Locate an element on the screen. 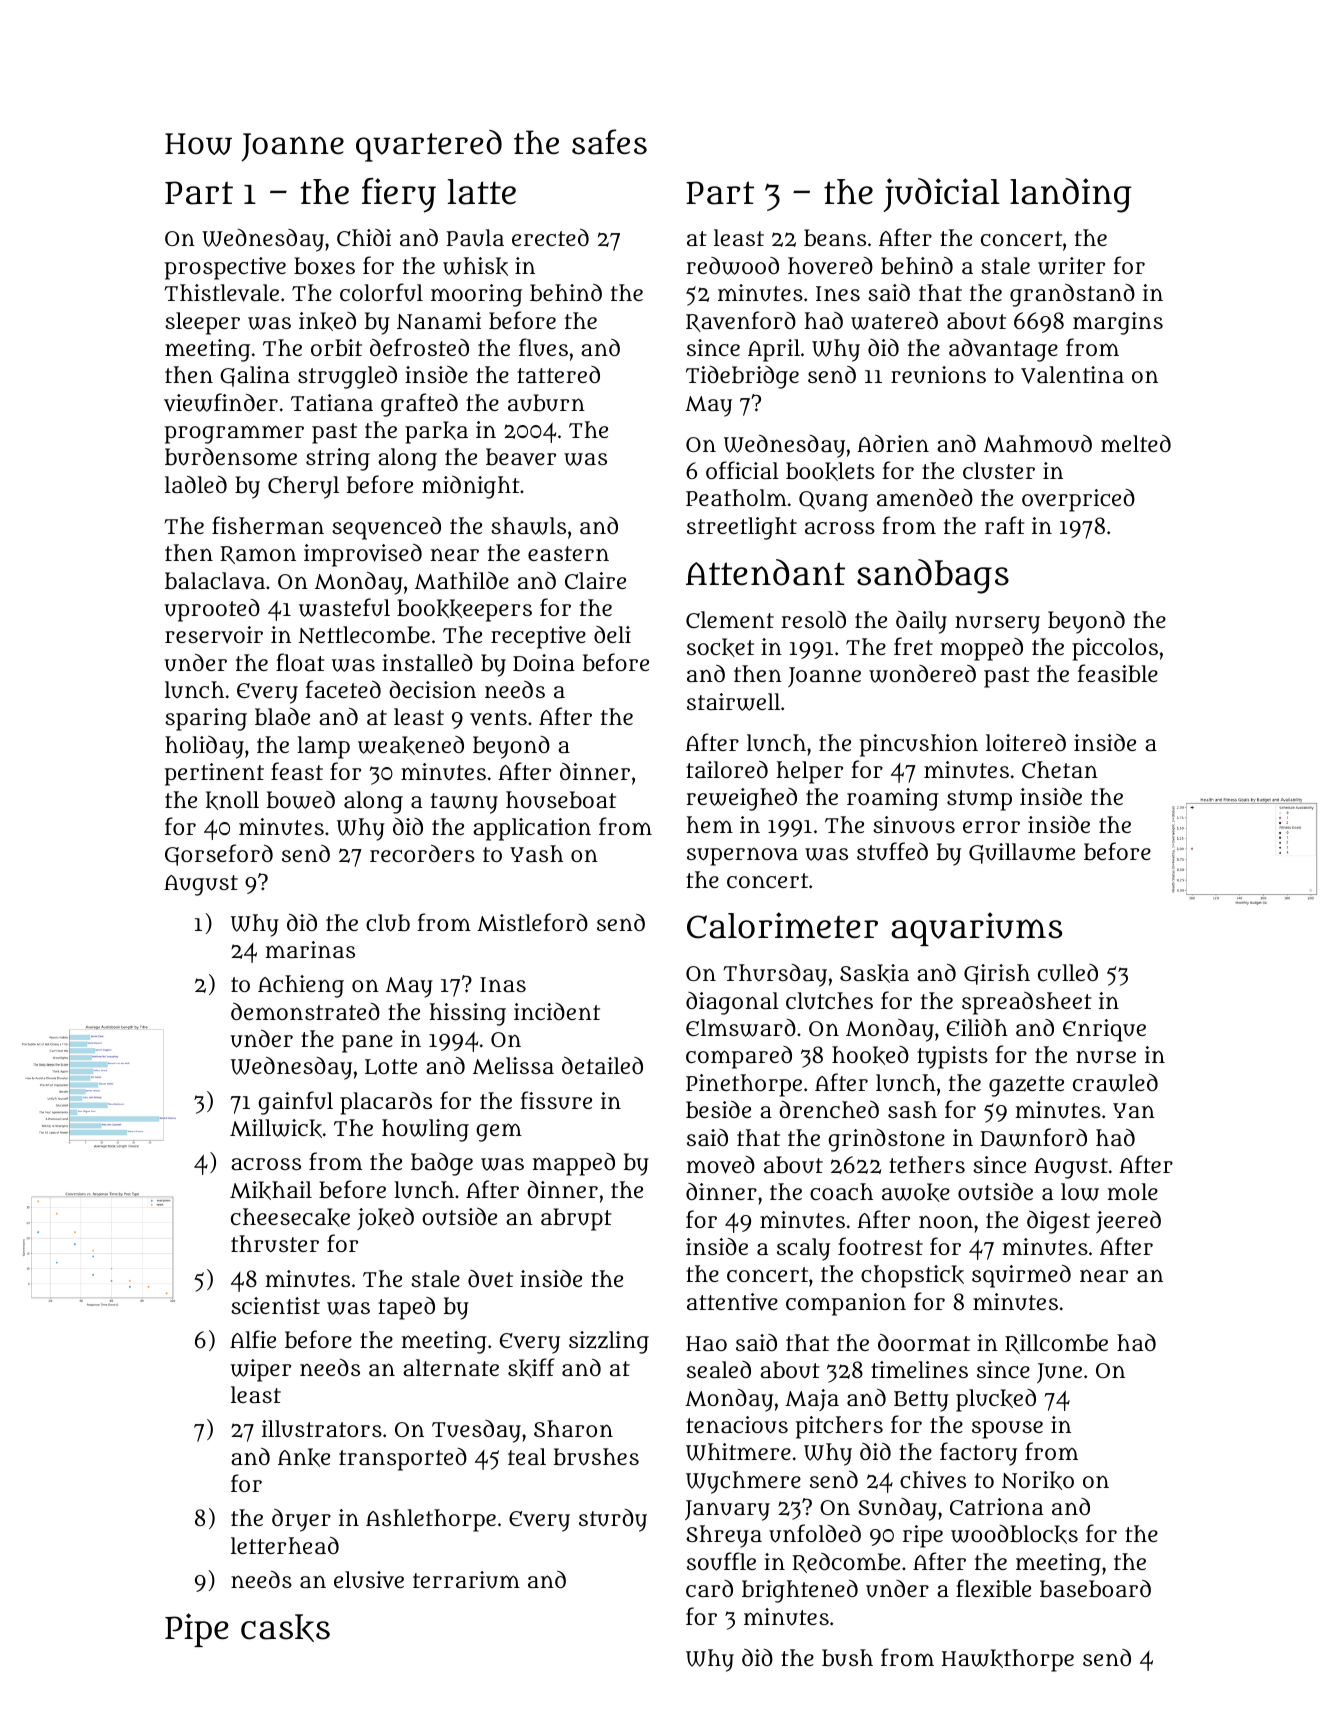 This screenshot has height=1733, width=1339. redwood is located at coordinates (732, 266).
